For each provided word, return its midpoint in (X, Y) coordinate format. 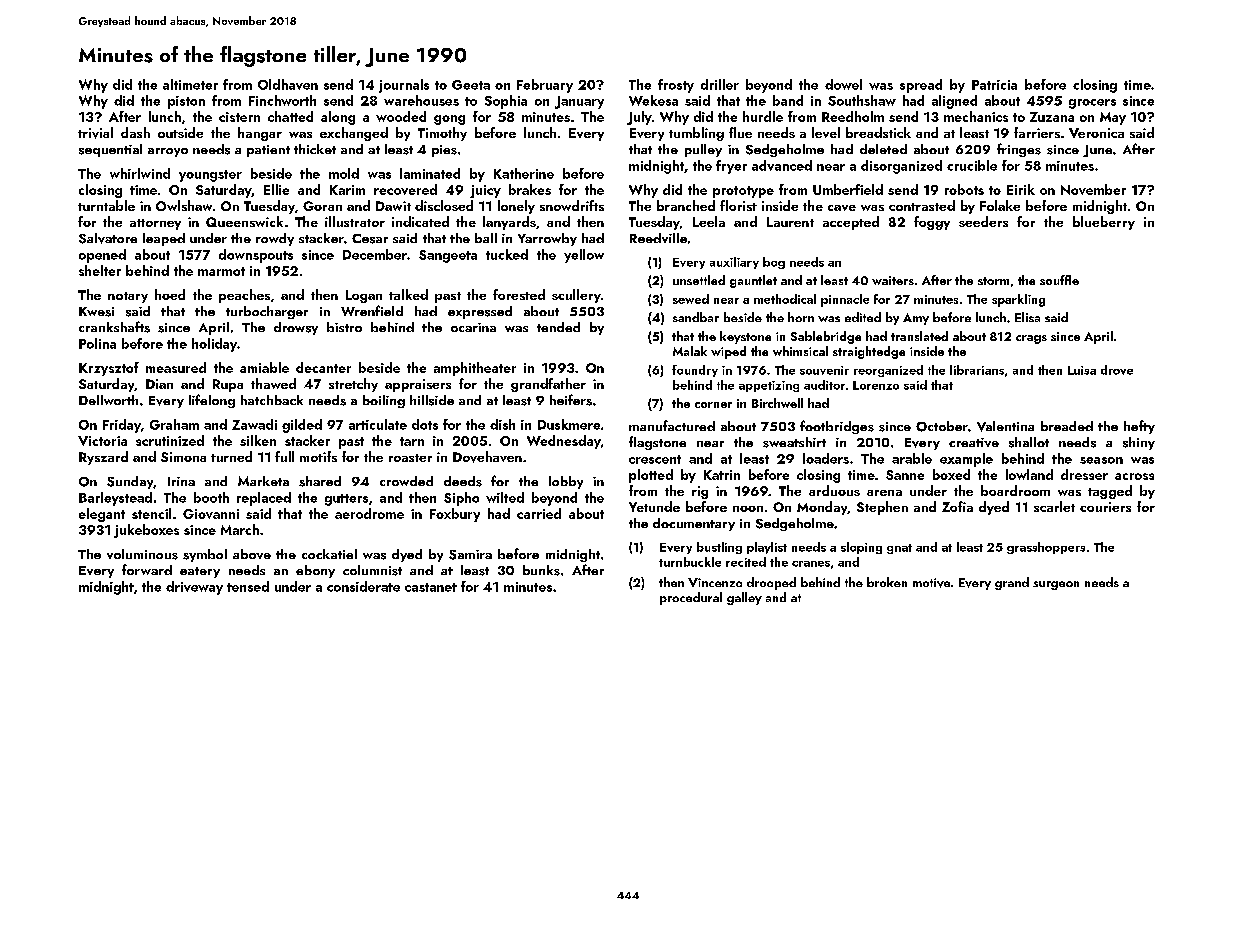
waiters (893, 280)
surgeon (1056, 585)
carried (539, 513)
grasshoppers (1046, 548)
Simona (183, 457)
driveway (194, 588)
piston (186, 102)
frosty (676, 86)
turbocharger (267, 312)
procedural (691, 598)
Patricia (994, 85)
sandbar (696, 317)
